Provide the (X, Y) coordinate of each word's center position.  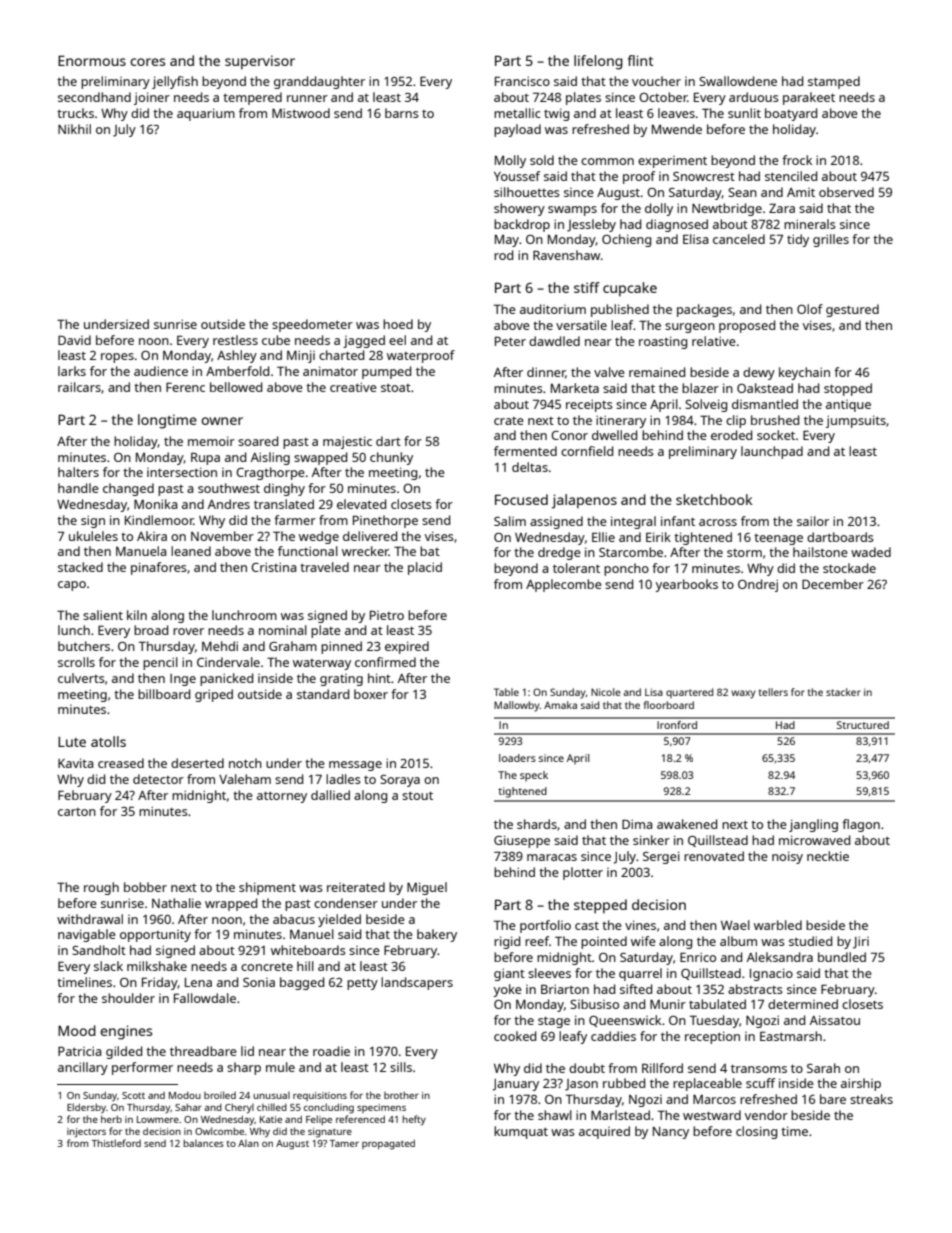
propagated (388, 1144)
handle (78, 488)
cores (147, 62)
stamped (834, 82)
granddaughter (319, 82)
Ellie (603, 537)
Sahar (188, 1107)
